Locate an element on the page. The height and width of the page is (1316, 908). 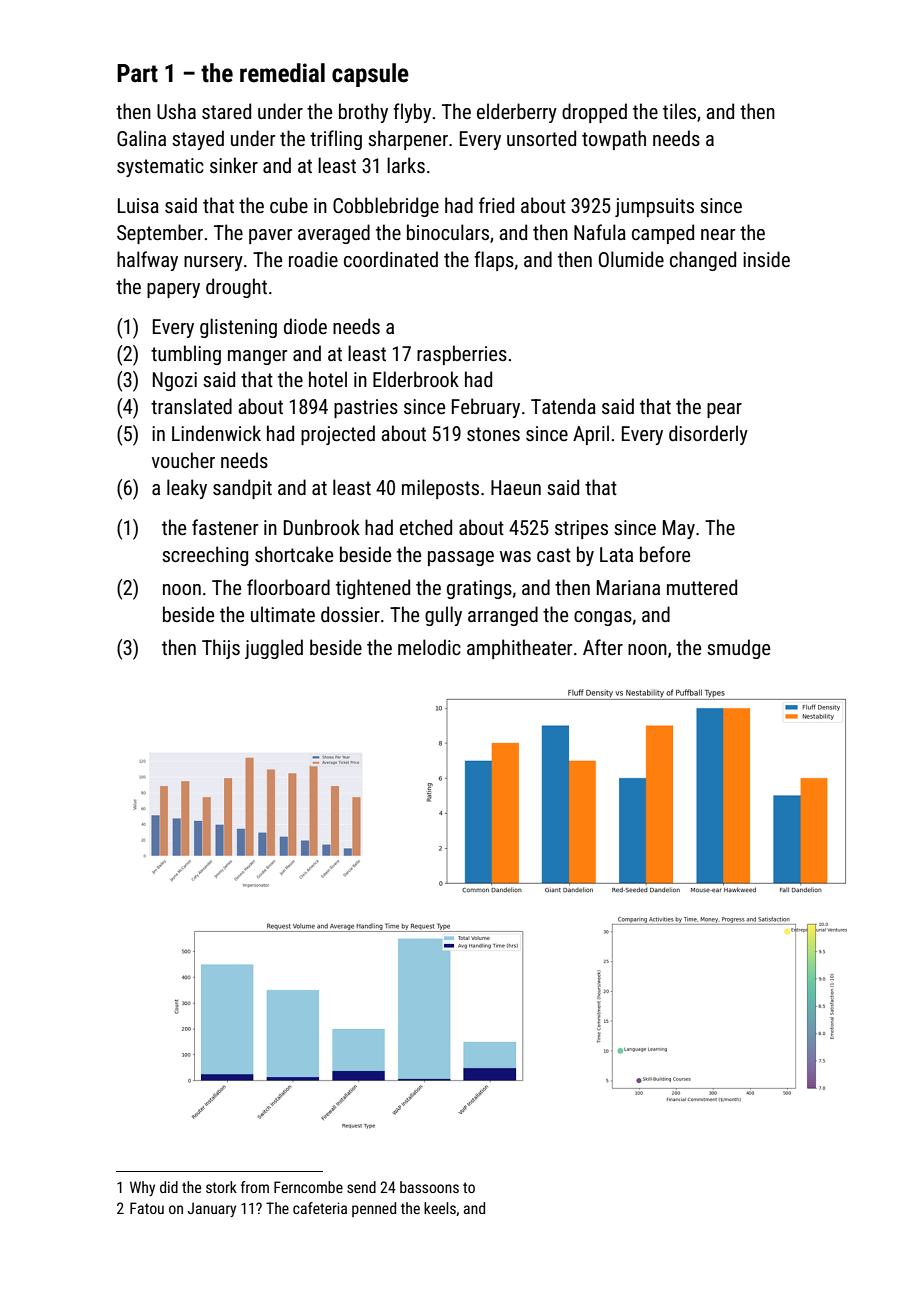
from is located at coordinates (255, 1187).
